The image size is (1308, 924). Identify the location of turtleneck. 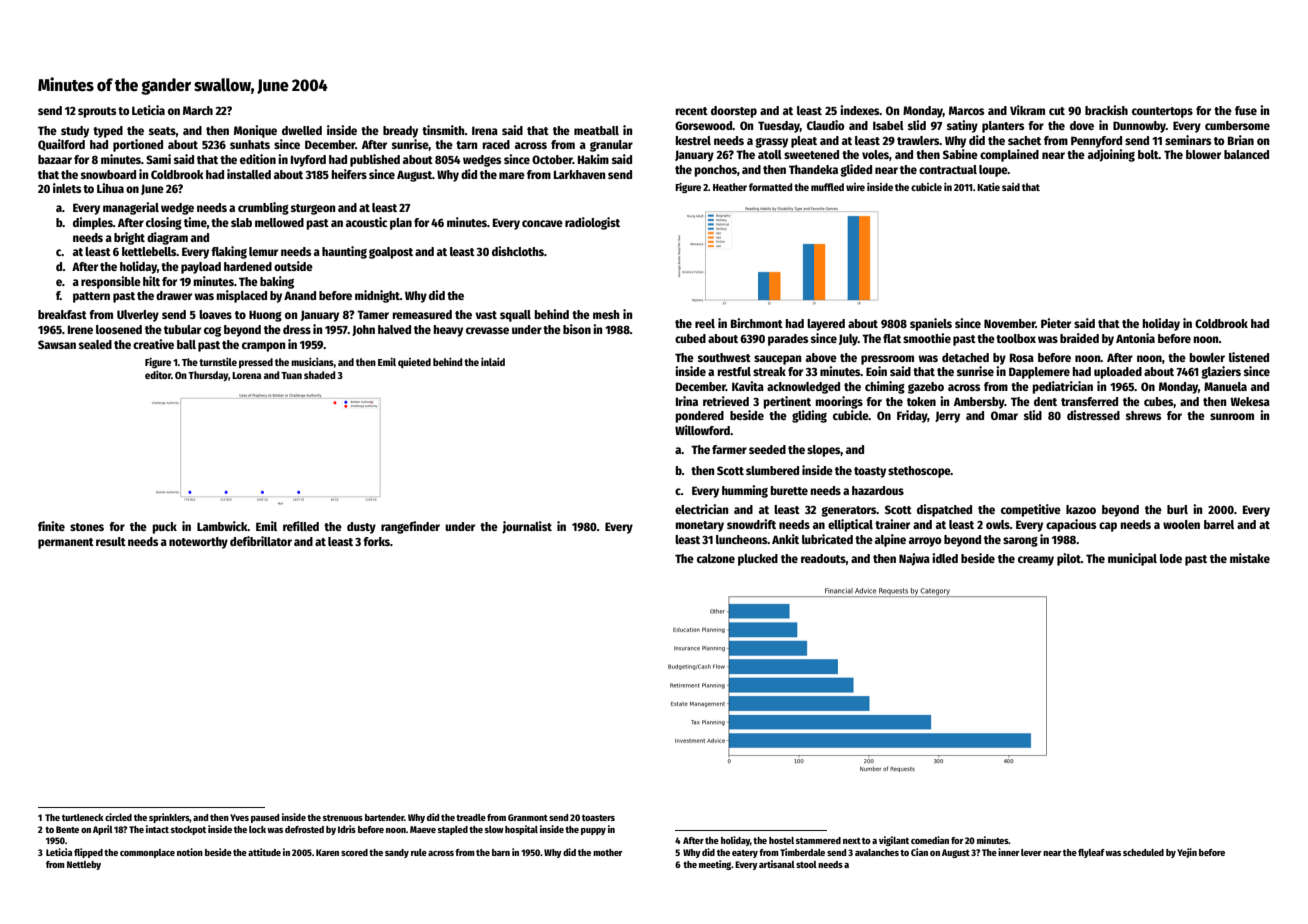
(83, 817).
